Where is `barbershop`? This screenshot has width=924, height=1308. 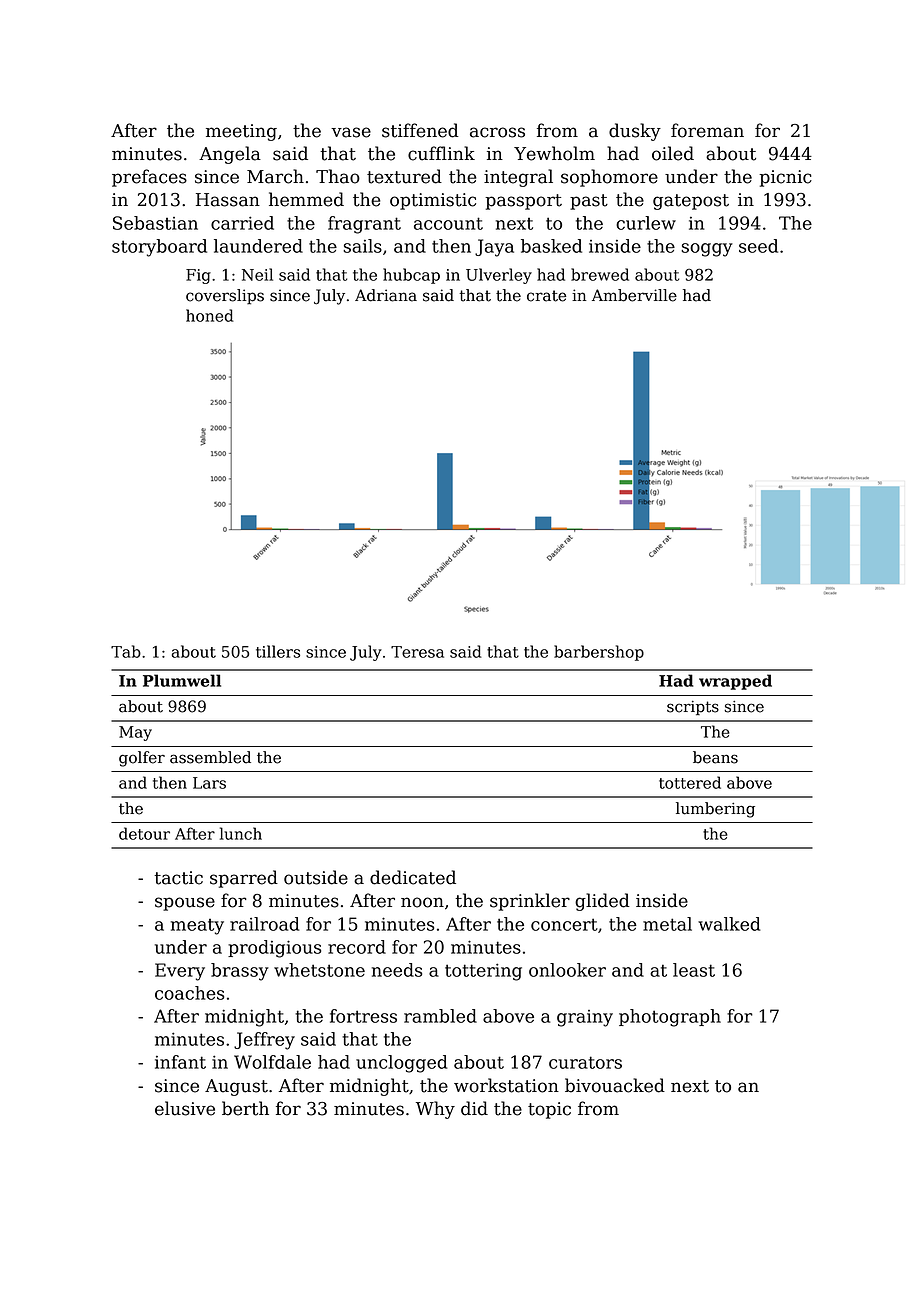 barbershop is located at coordinates (599, 653).
